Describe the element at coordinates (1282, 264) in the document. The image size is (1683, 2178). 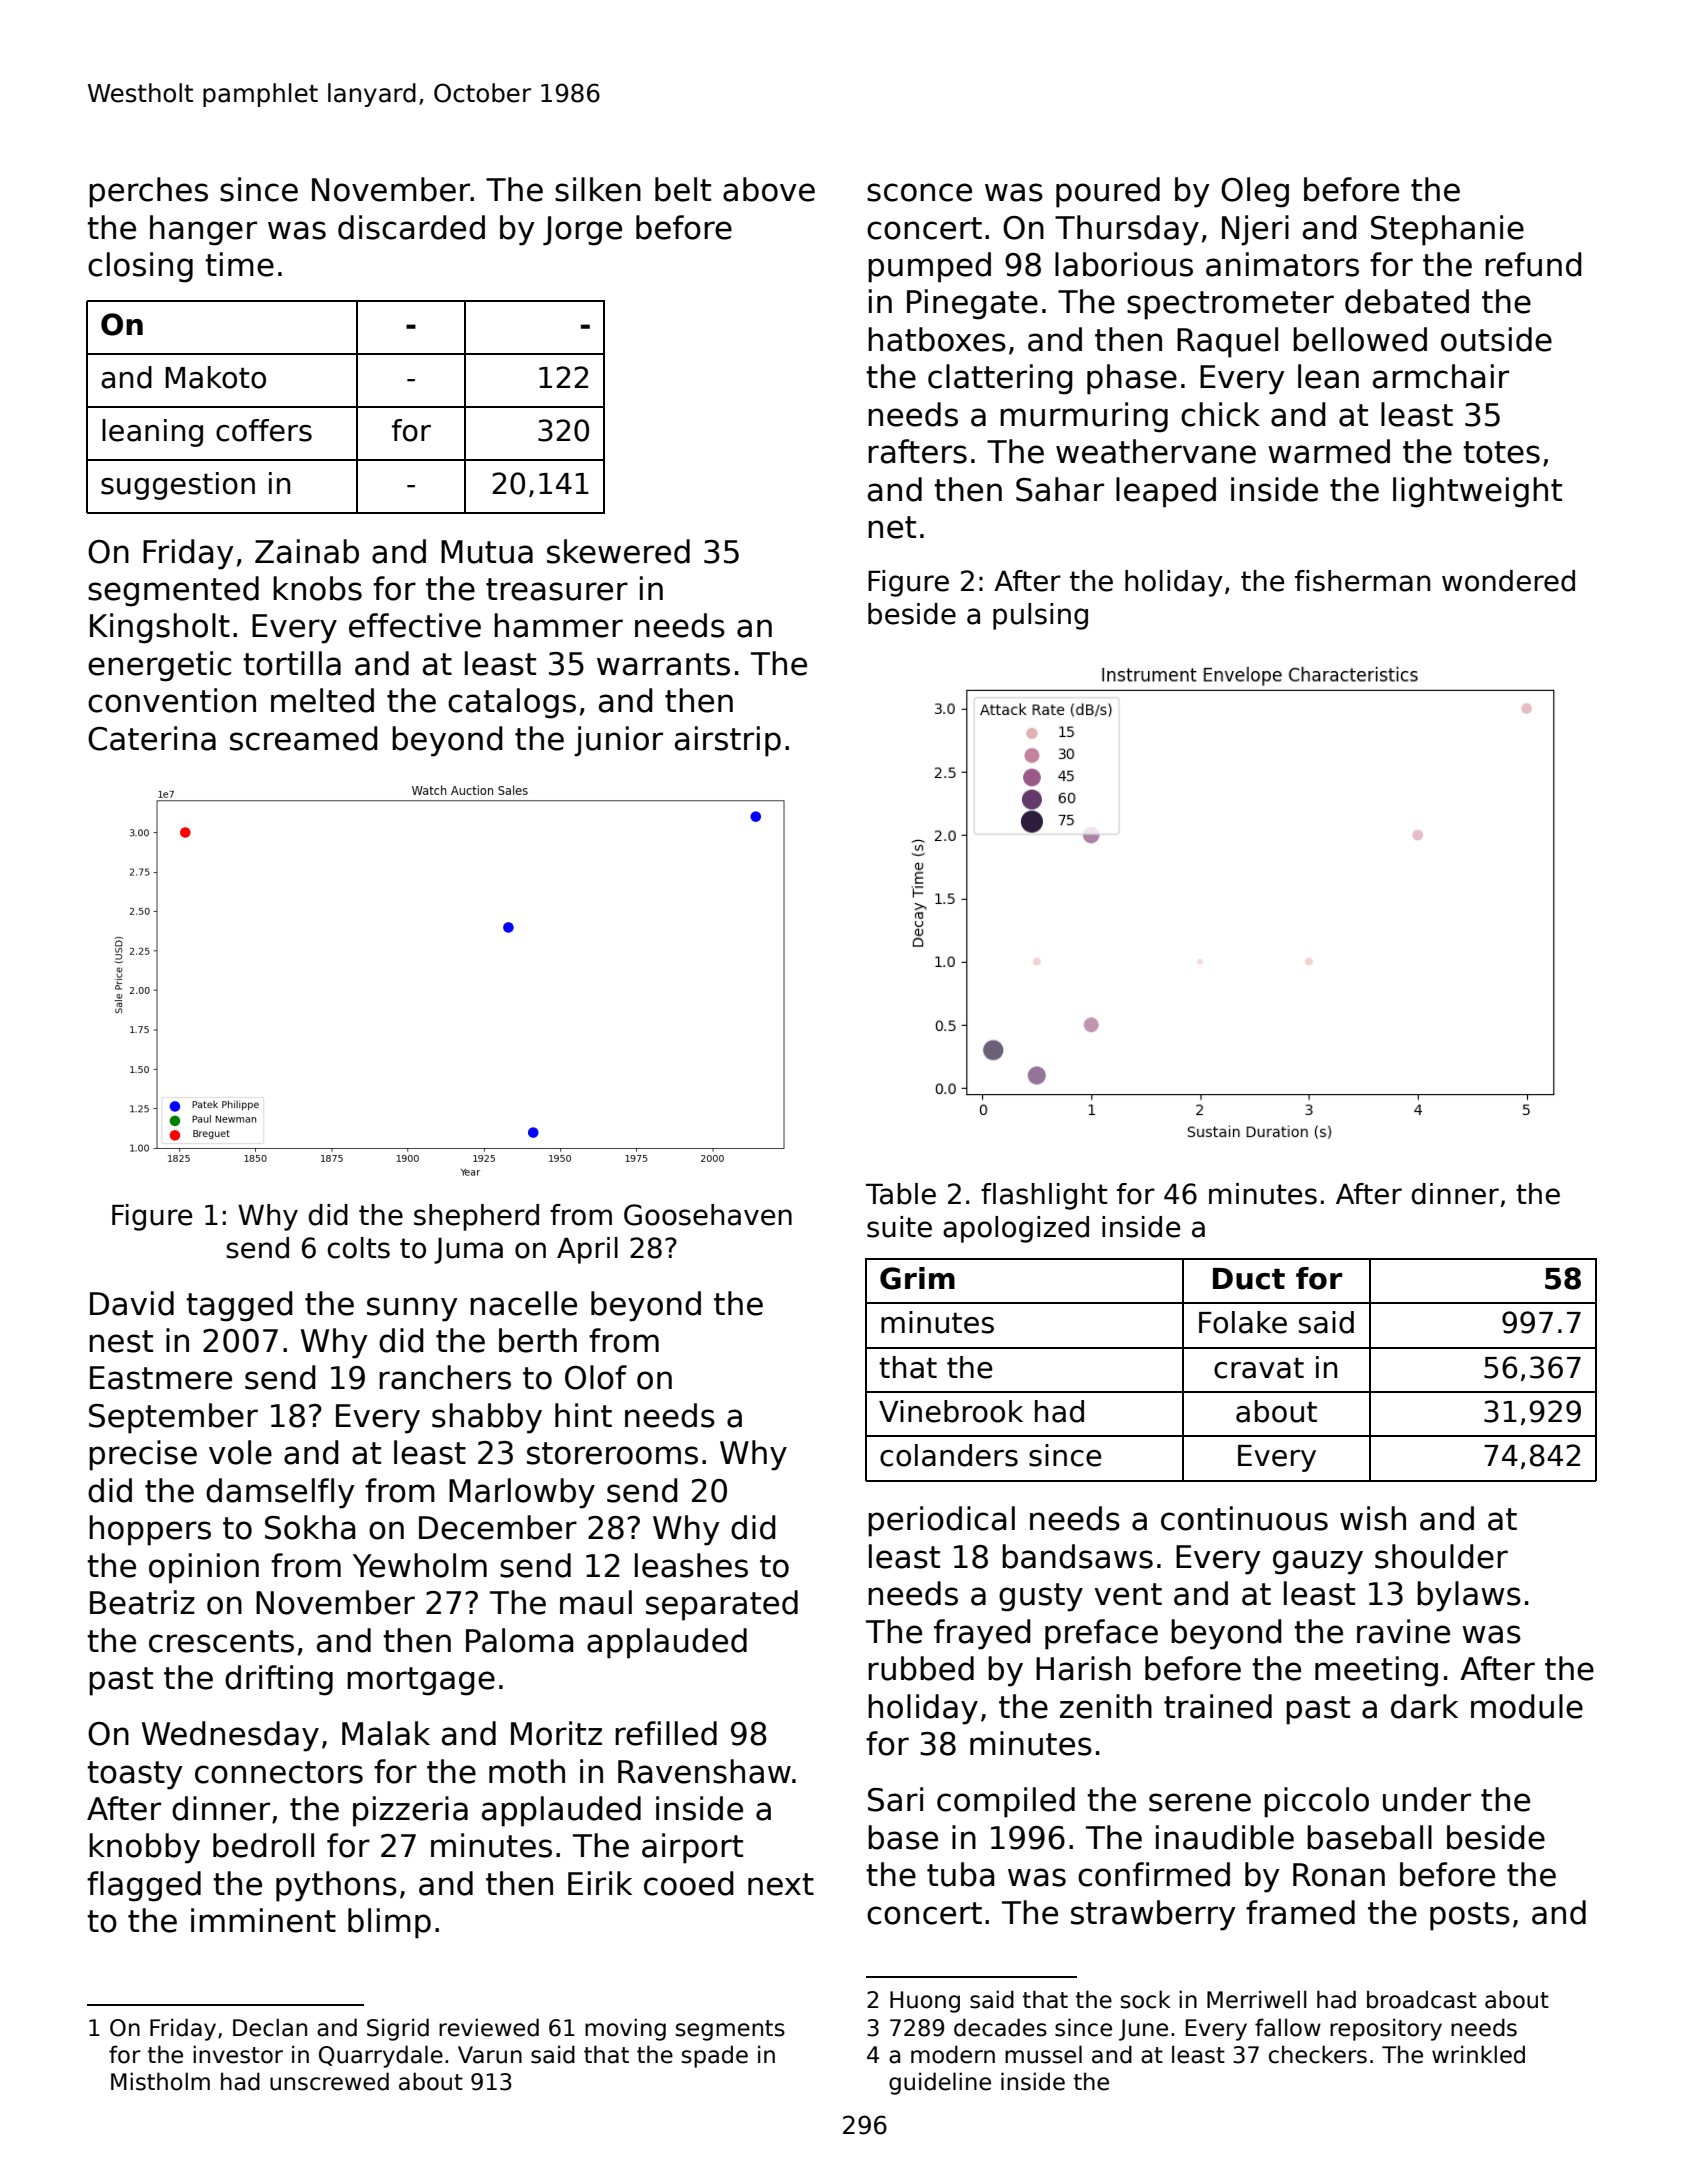
I see `animators` at that location.
